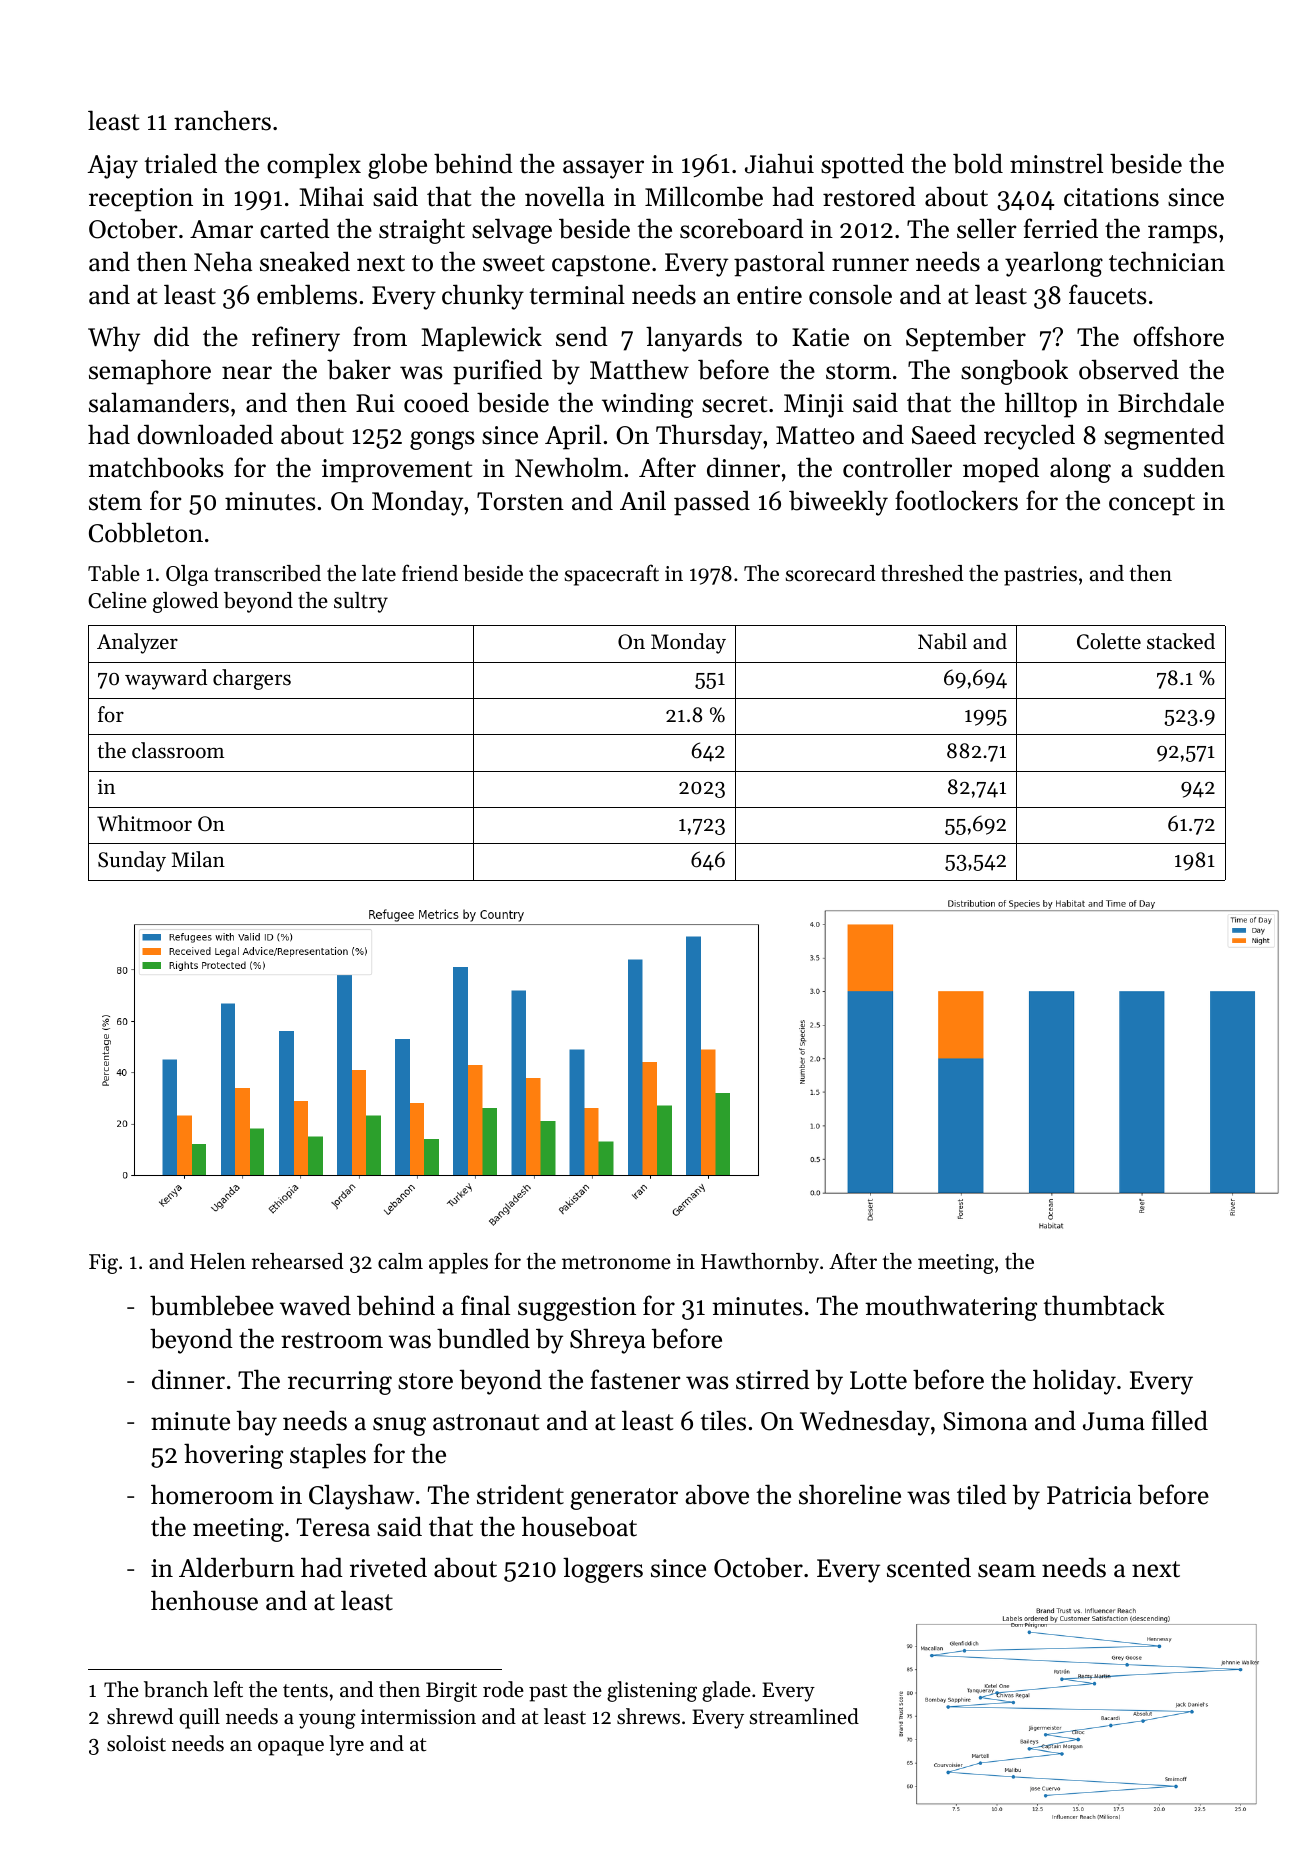 Image resolution: width=1313 pixels, height=1856 pixels. I want to click on opaque, so click(291, 1748).
